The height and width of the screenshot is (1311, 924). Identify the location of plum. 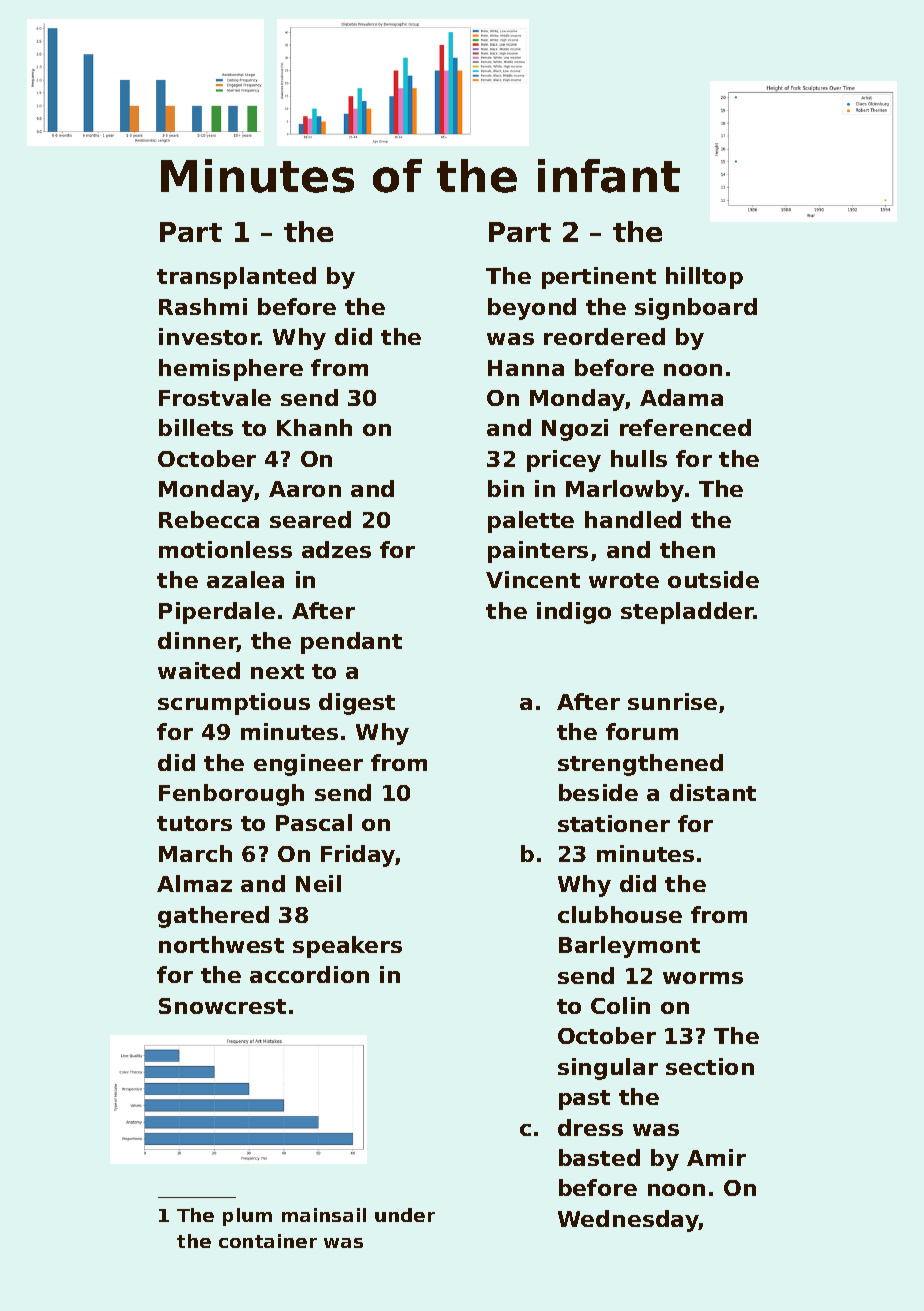
(247, 1217).
